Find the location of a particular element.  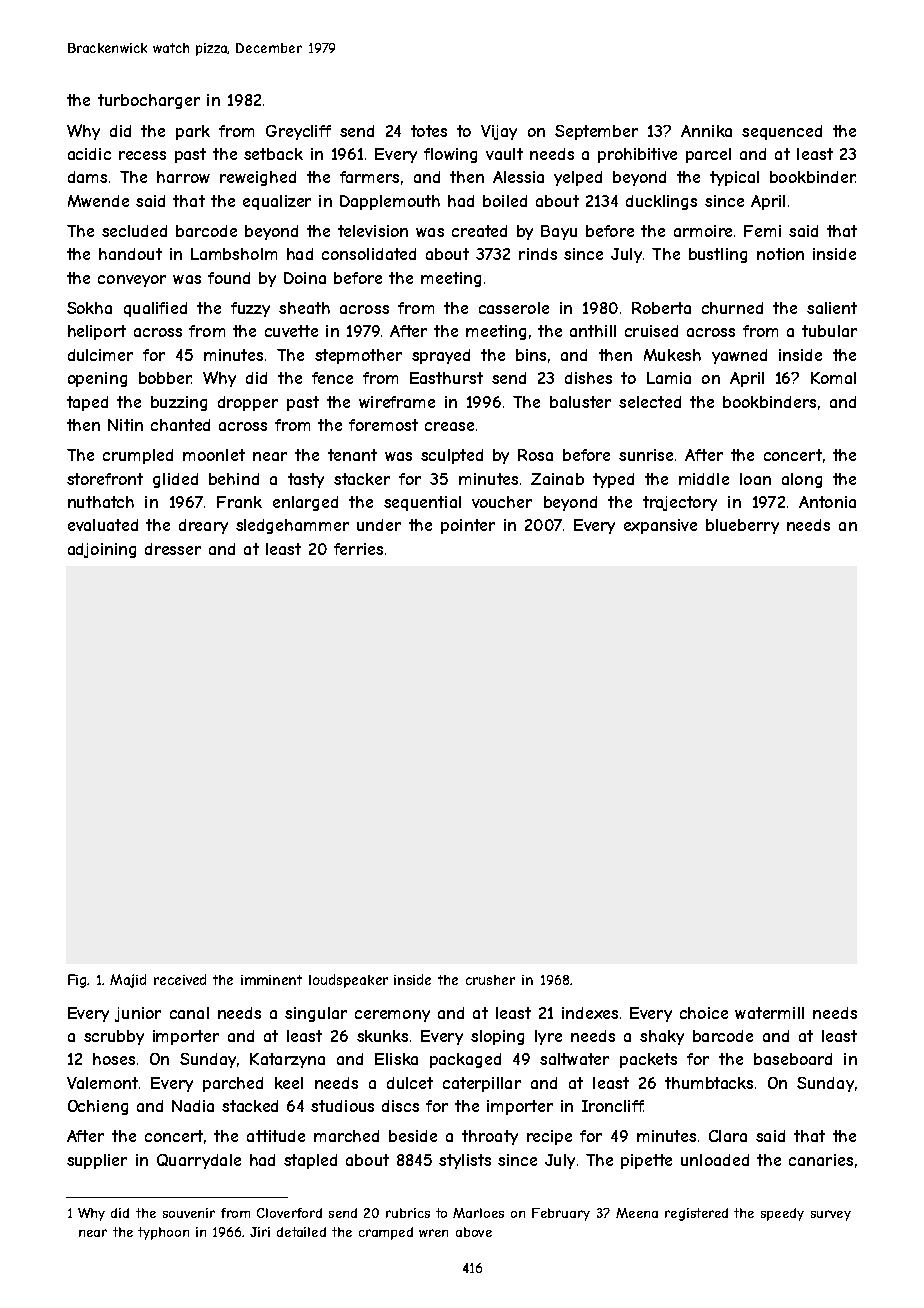

crusher is located at coordinates (490, 980).
